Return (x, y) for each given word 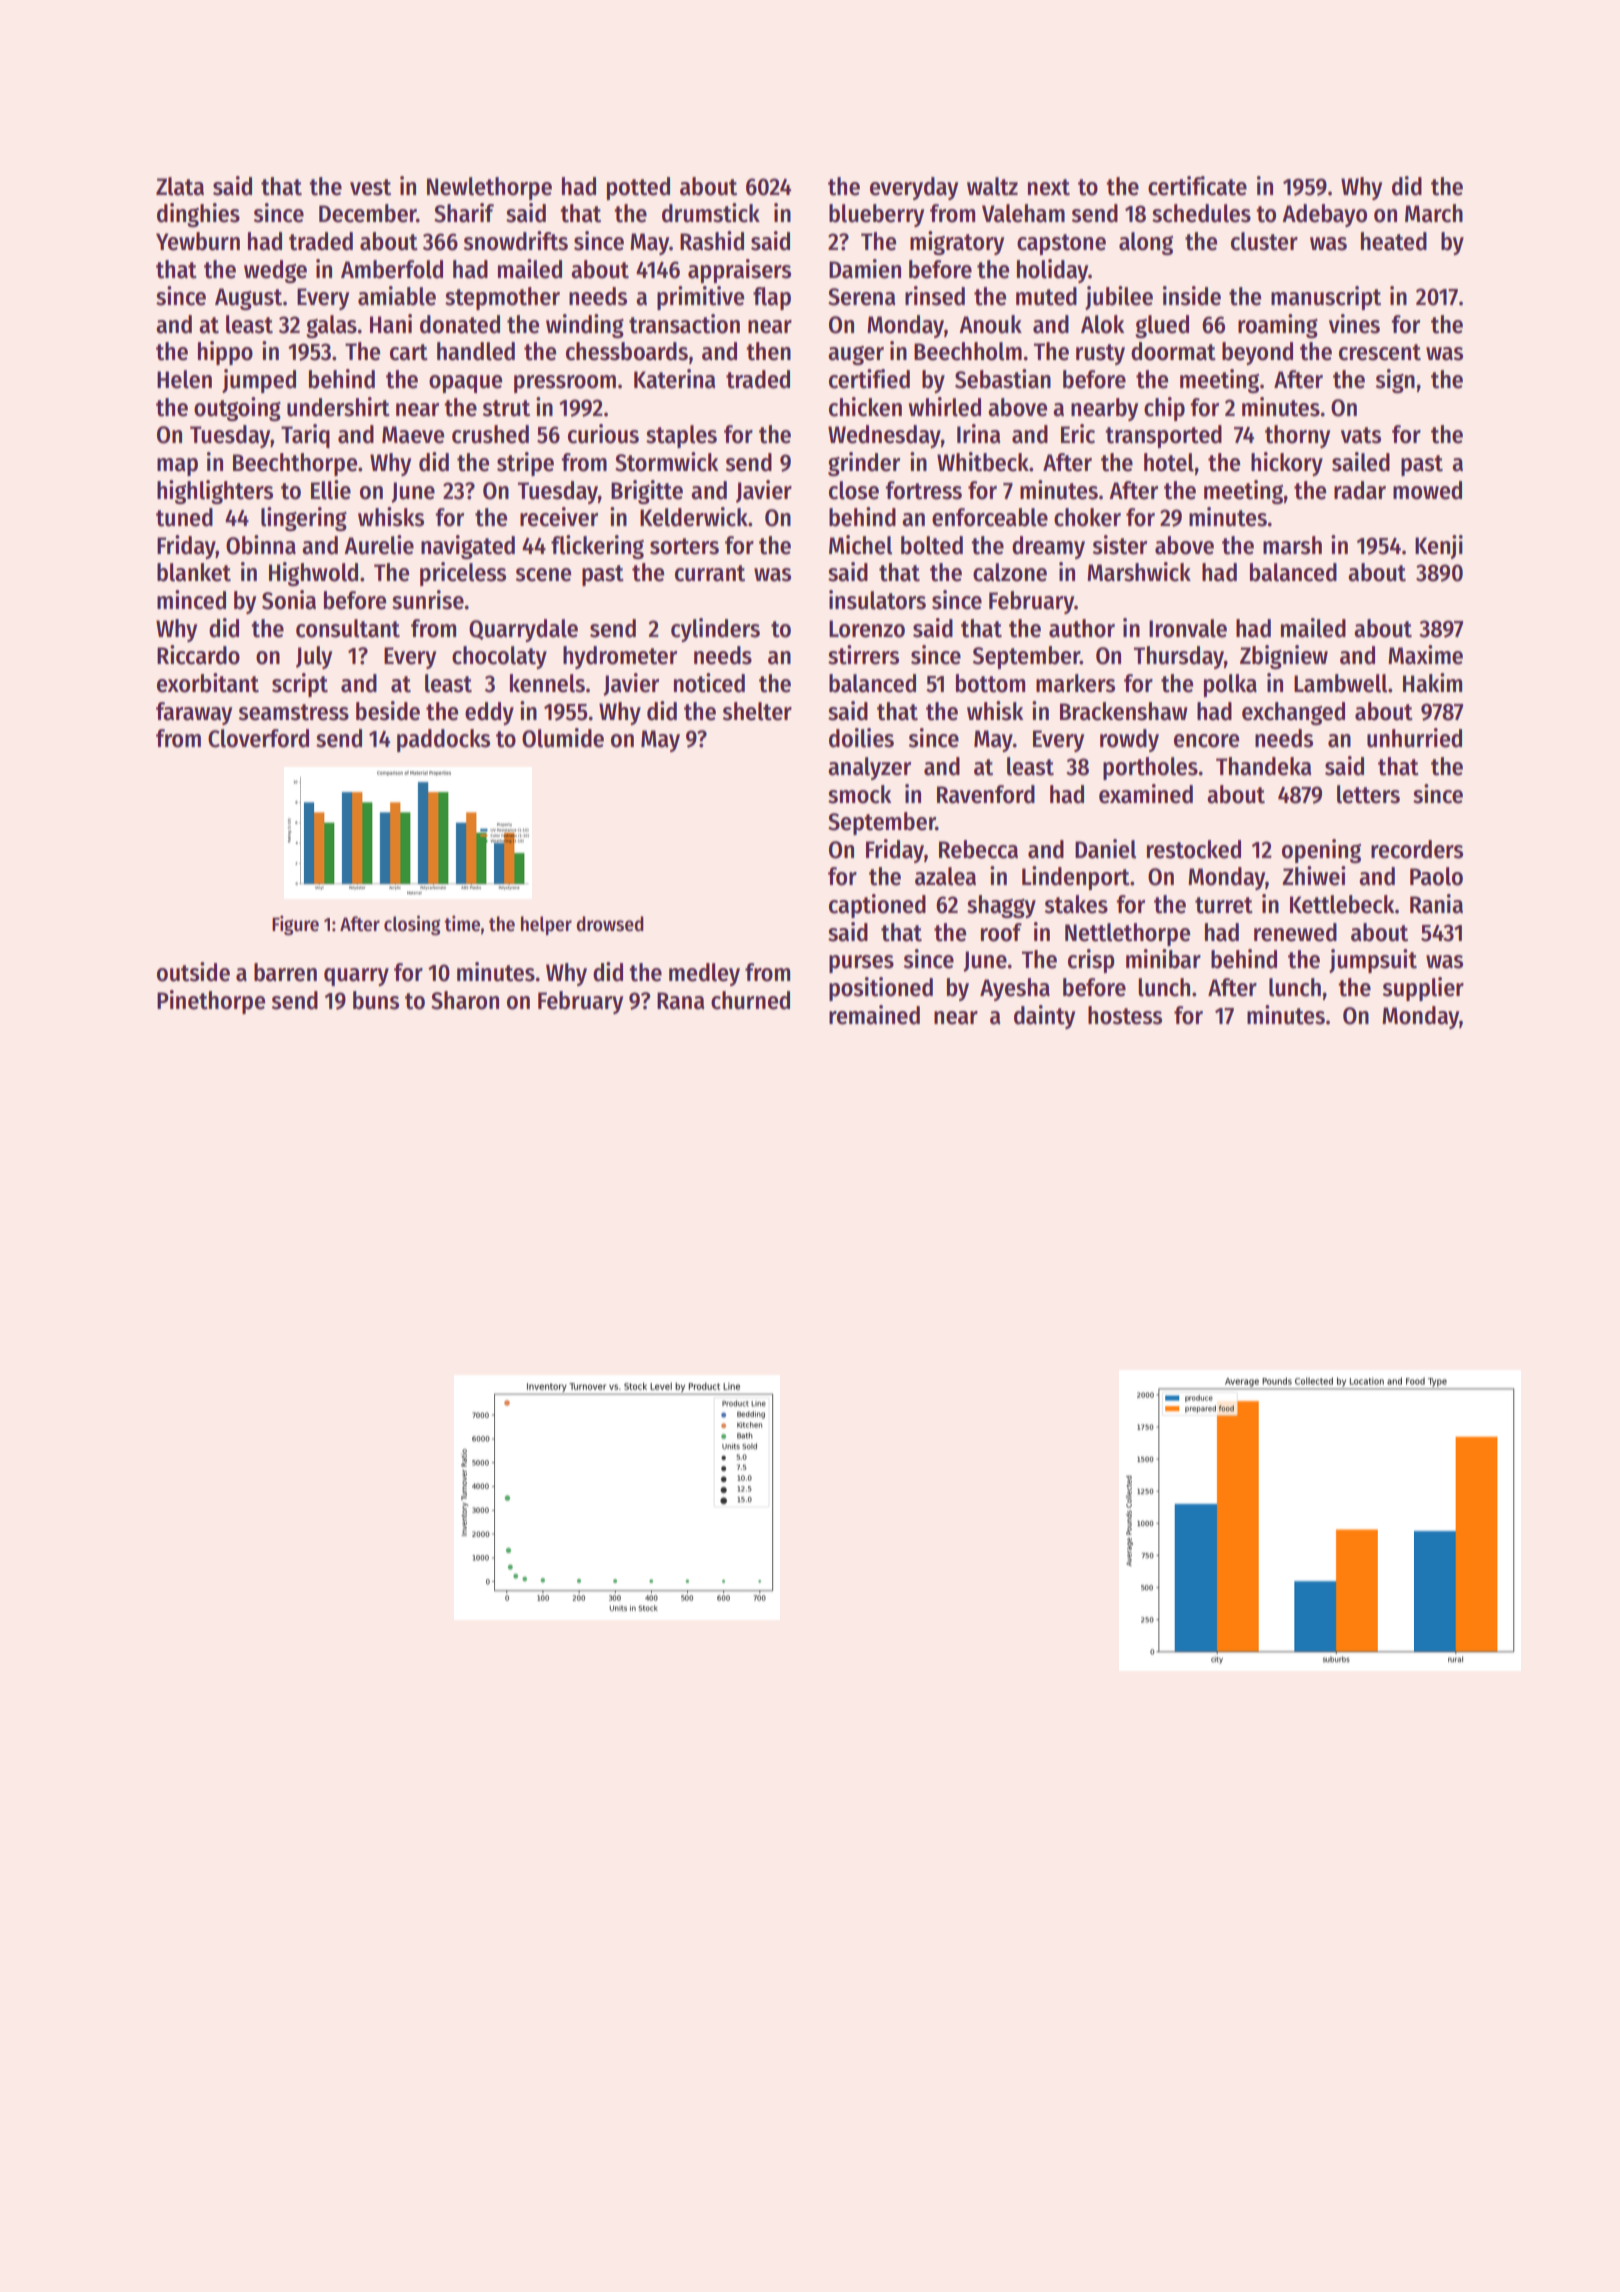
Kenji (1439, 547)
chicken (865, 407)
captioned (877, 906)
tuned (184, 517)
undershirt (338, 407)
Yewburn (198, 241)
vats (1361, 435)
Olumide (563, 738)
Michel (860, 545)
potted (638, 188)
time (462, 923)
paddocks (443, 740)
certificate (1197, 186)
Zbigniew (1284, 657)
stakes (1076, 904)
